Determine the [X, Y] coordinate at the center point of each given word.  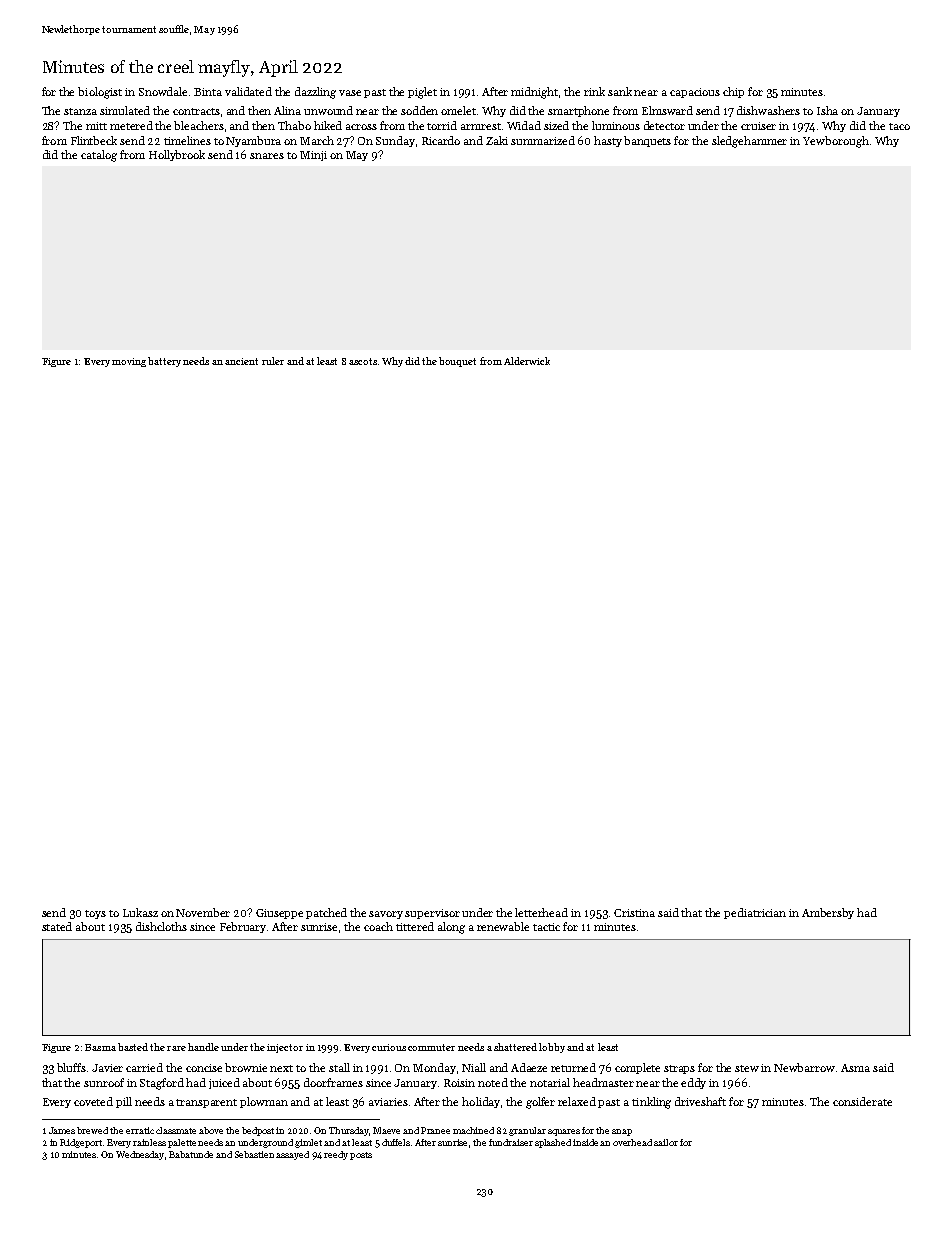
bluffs [71, 1067]
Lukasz [140, 912]
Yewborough [836, 142]
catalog [99, 156]
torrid [442, 125]
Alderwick [527, 361]
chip [733, 92]
